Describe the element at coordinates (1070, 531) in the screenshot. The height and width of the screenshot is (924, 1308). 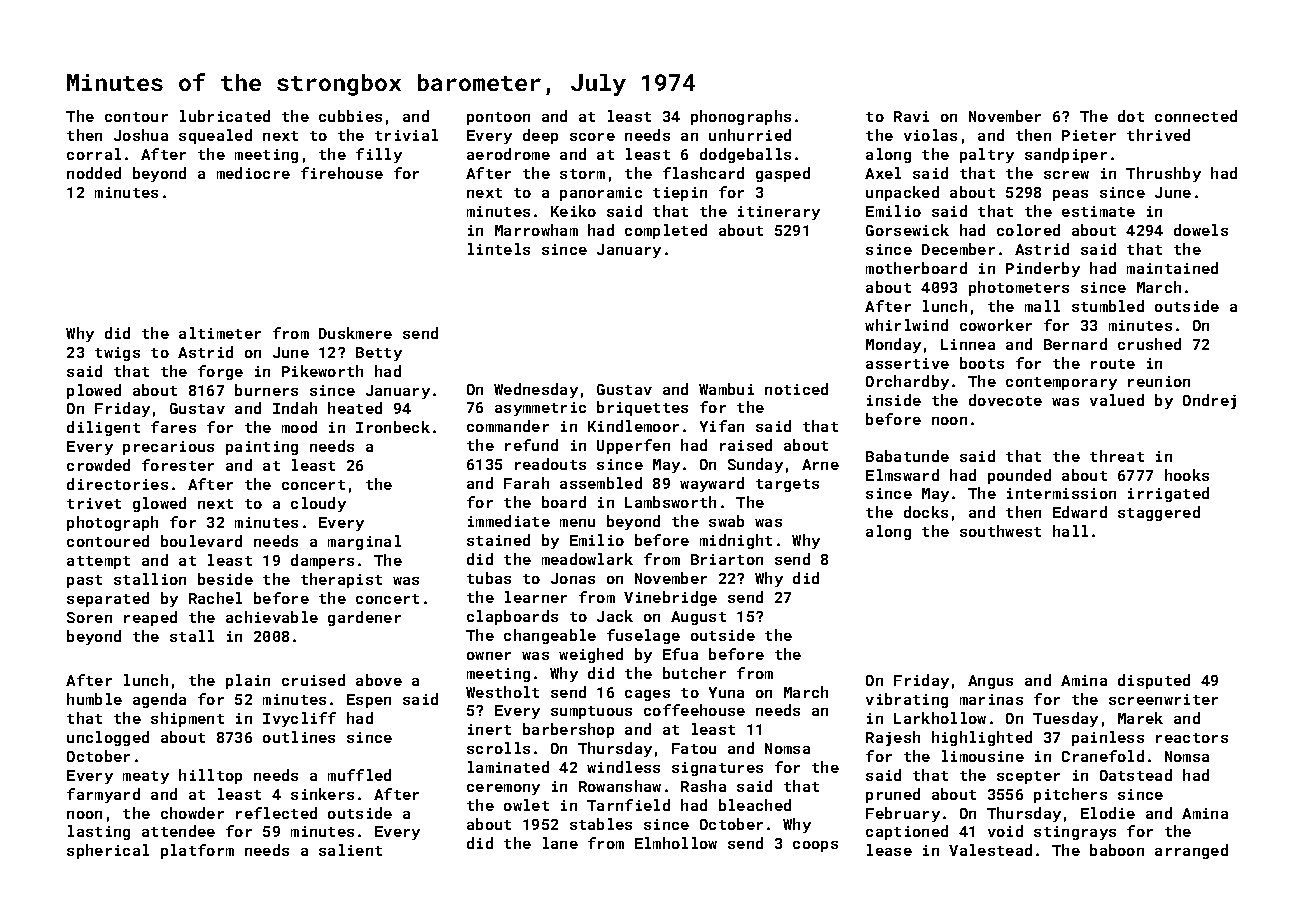
I see `hall` at that location.
